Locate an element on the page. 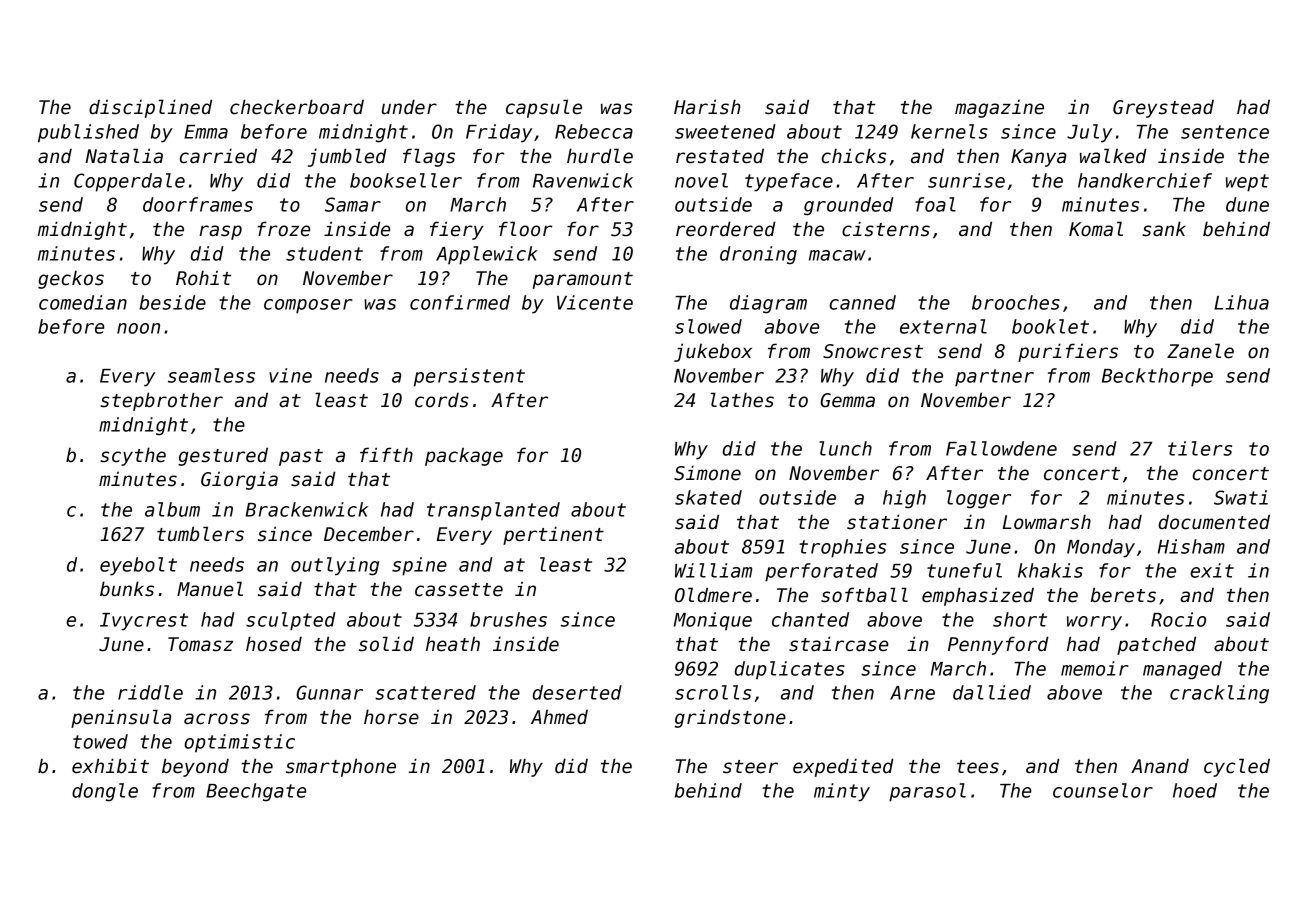 This image has width=1308, height=924. Rocio is located at coordinates (1178, 619).
